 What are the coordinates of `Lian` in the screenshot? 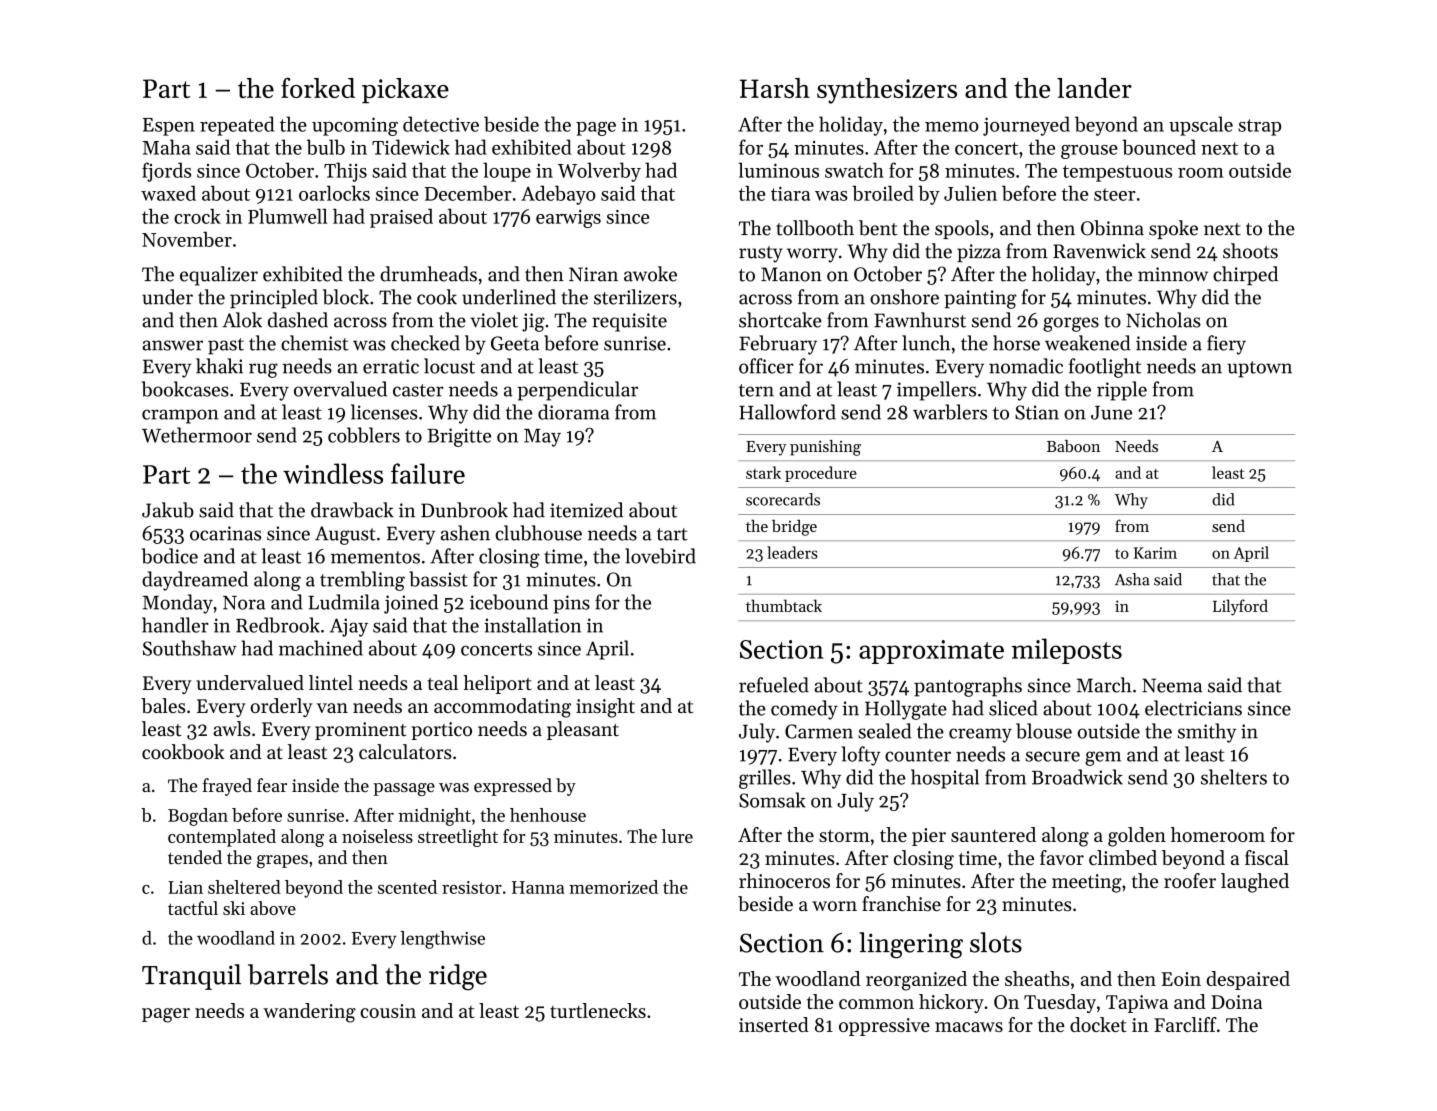 It's located at (185, 887).
